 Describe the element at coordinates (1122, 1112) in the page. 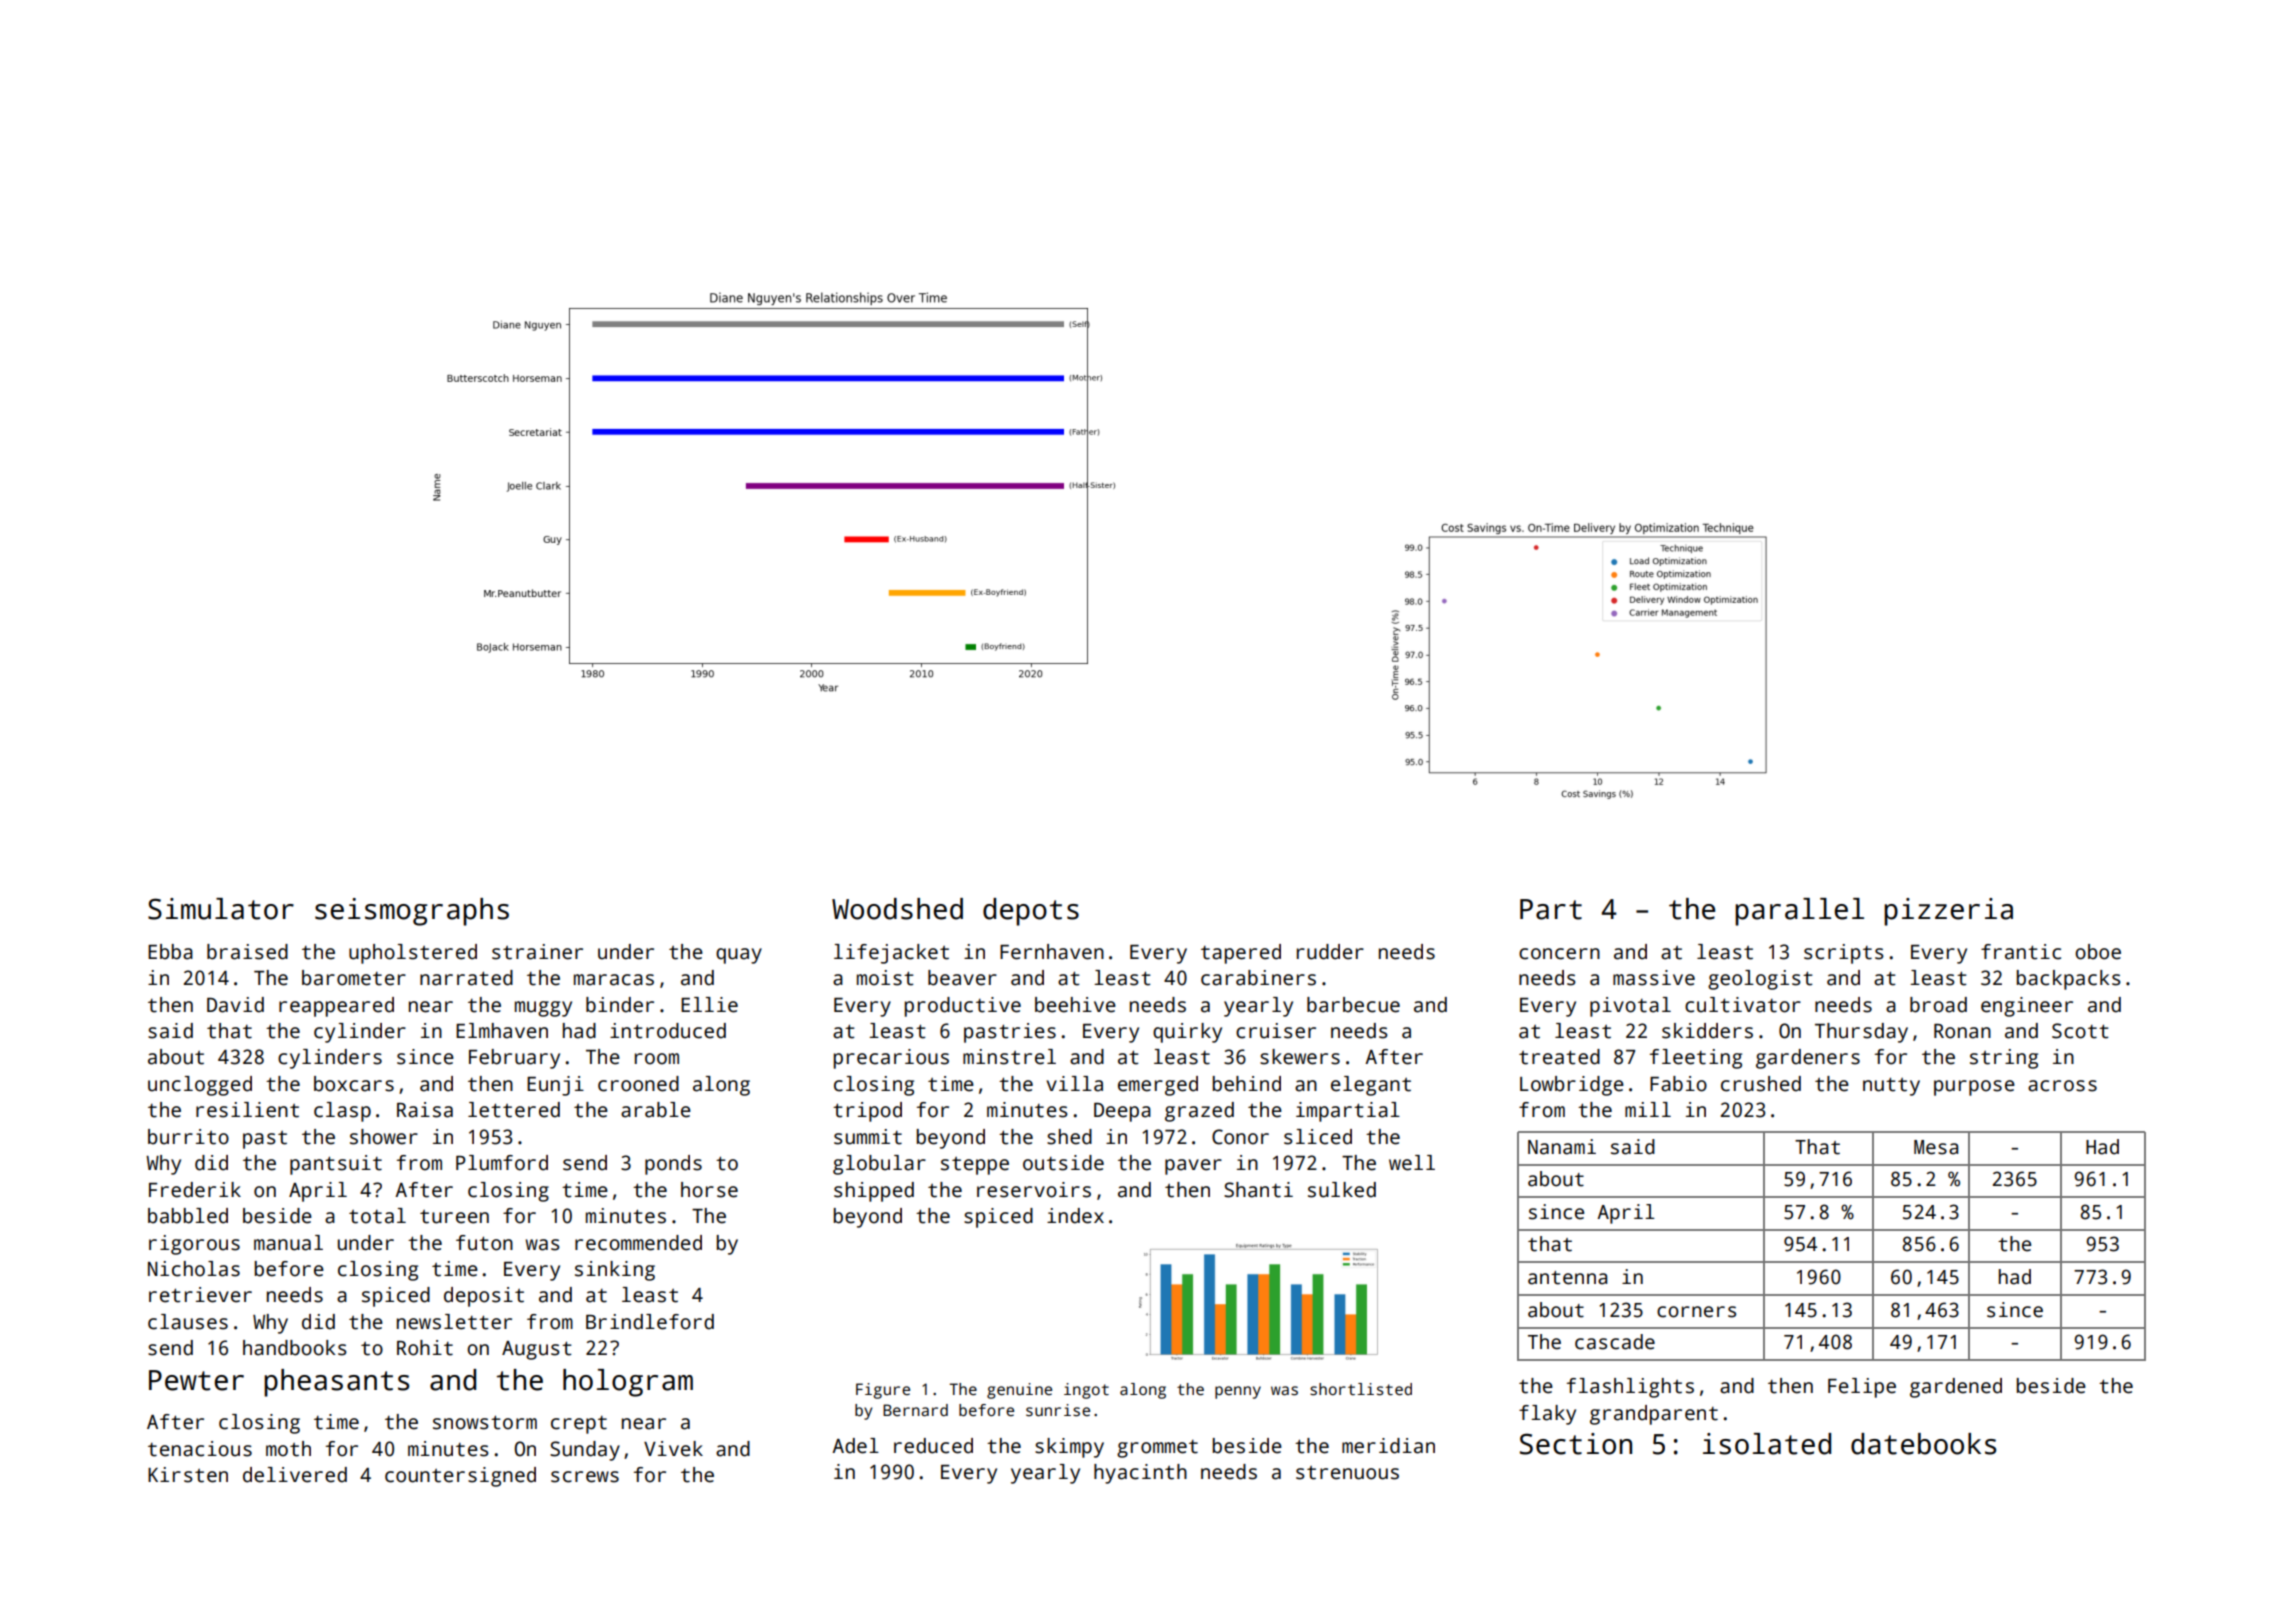

I see `Deepa` at that location.
